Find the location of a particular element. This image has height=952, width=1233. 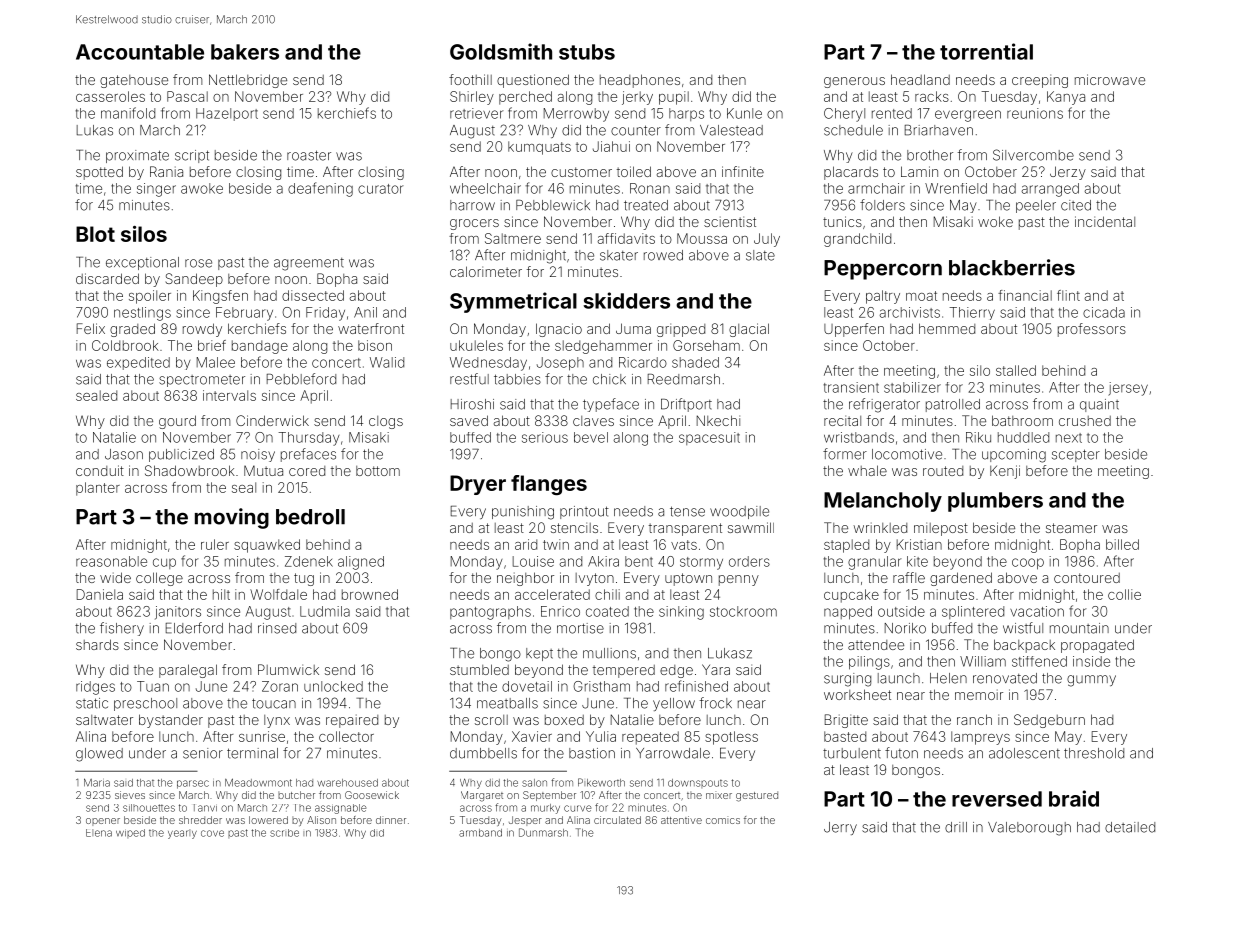

scribe is located at coordinates (284, 833).
